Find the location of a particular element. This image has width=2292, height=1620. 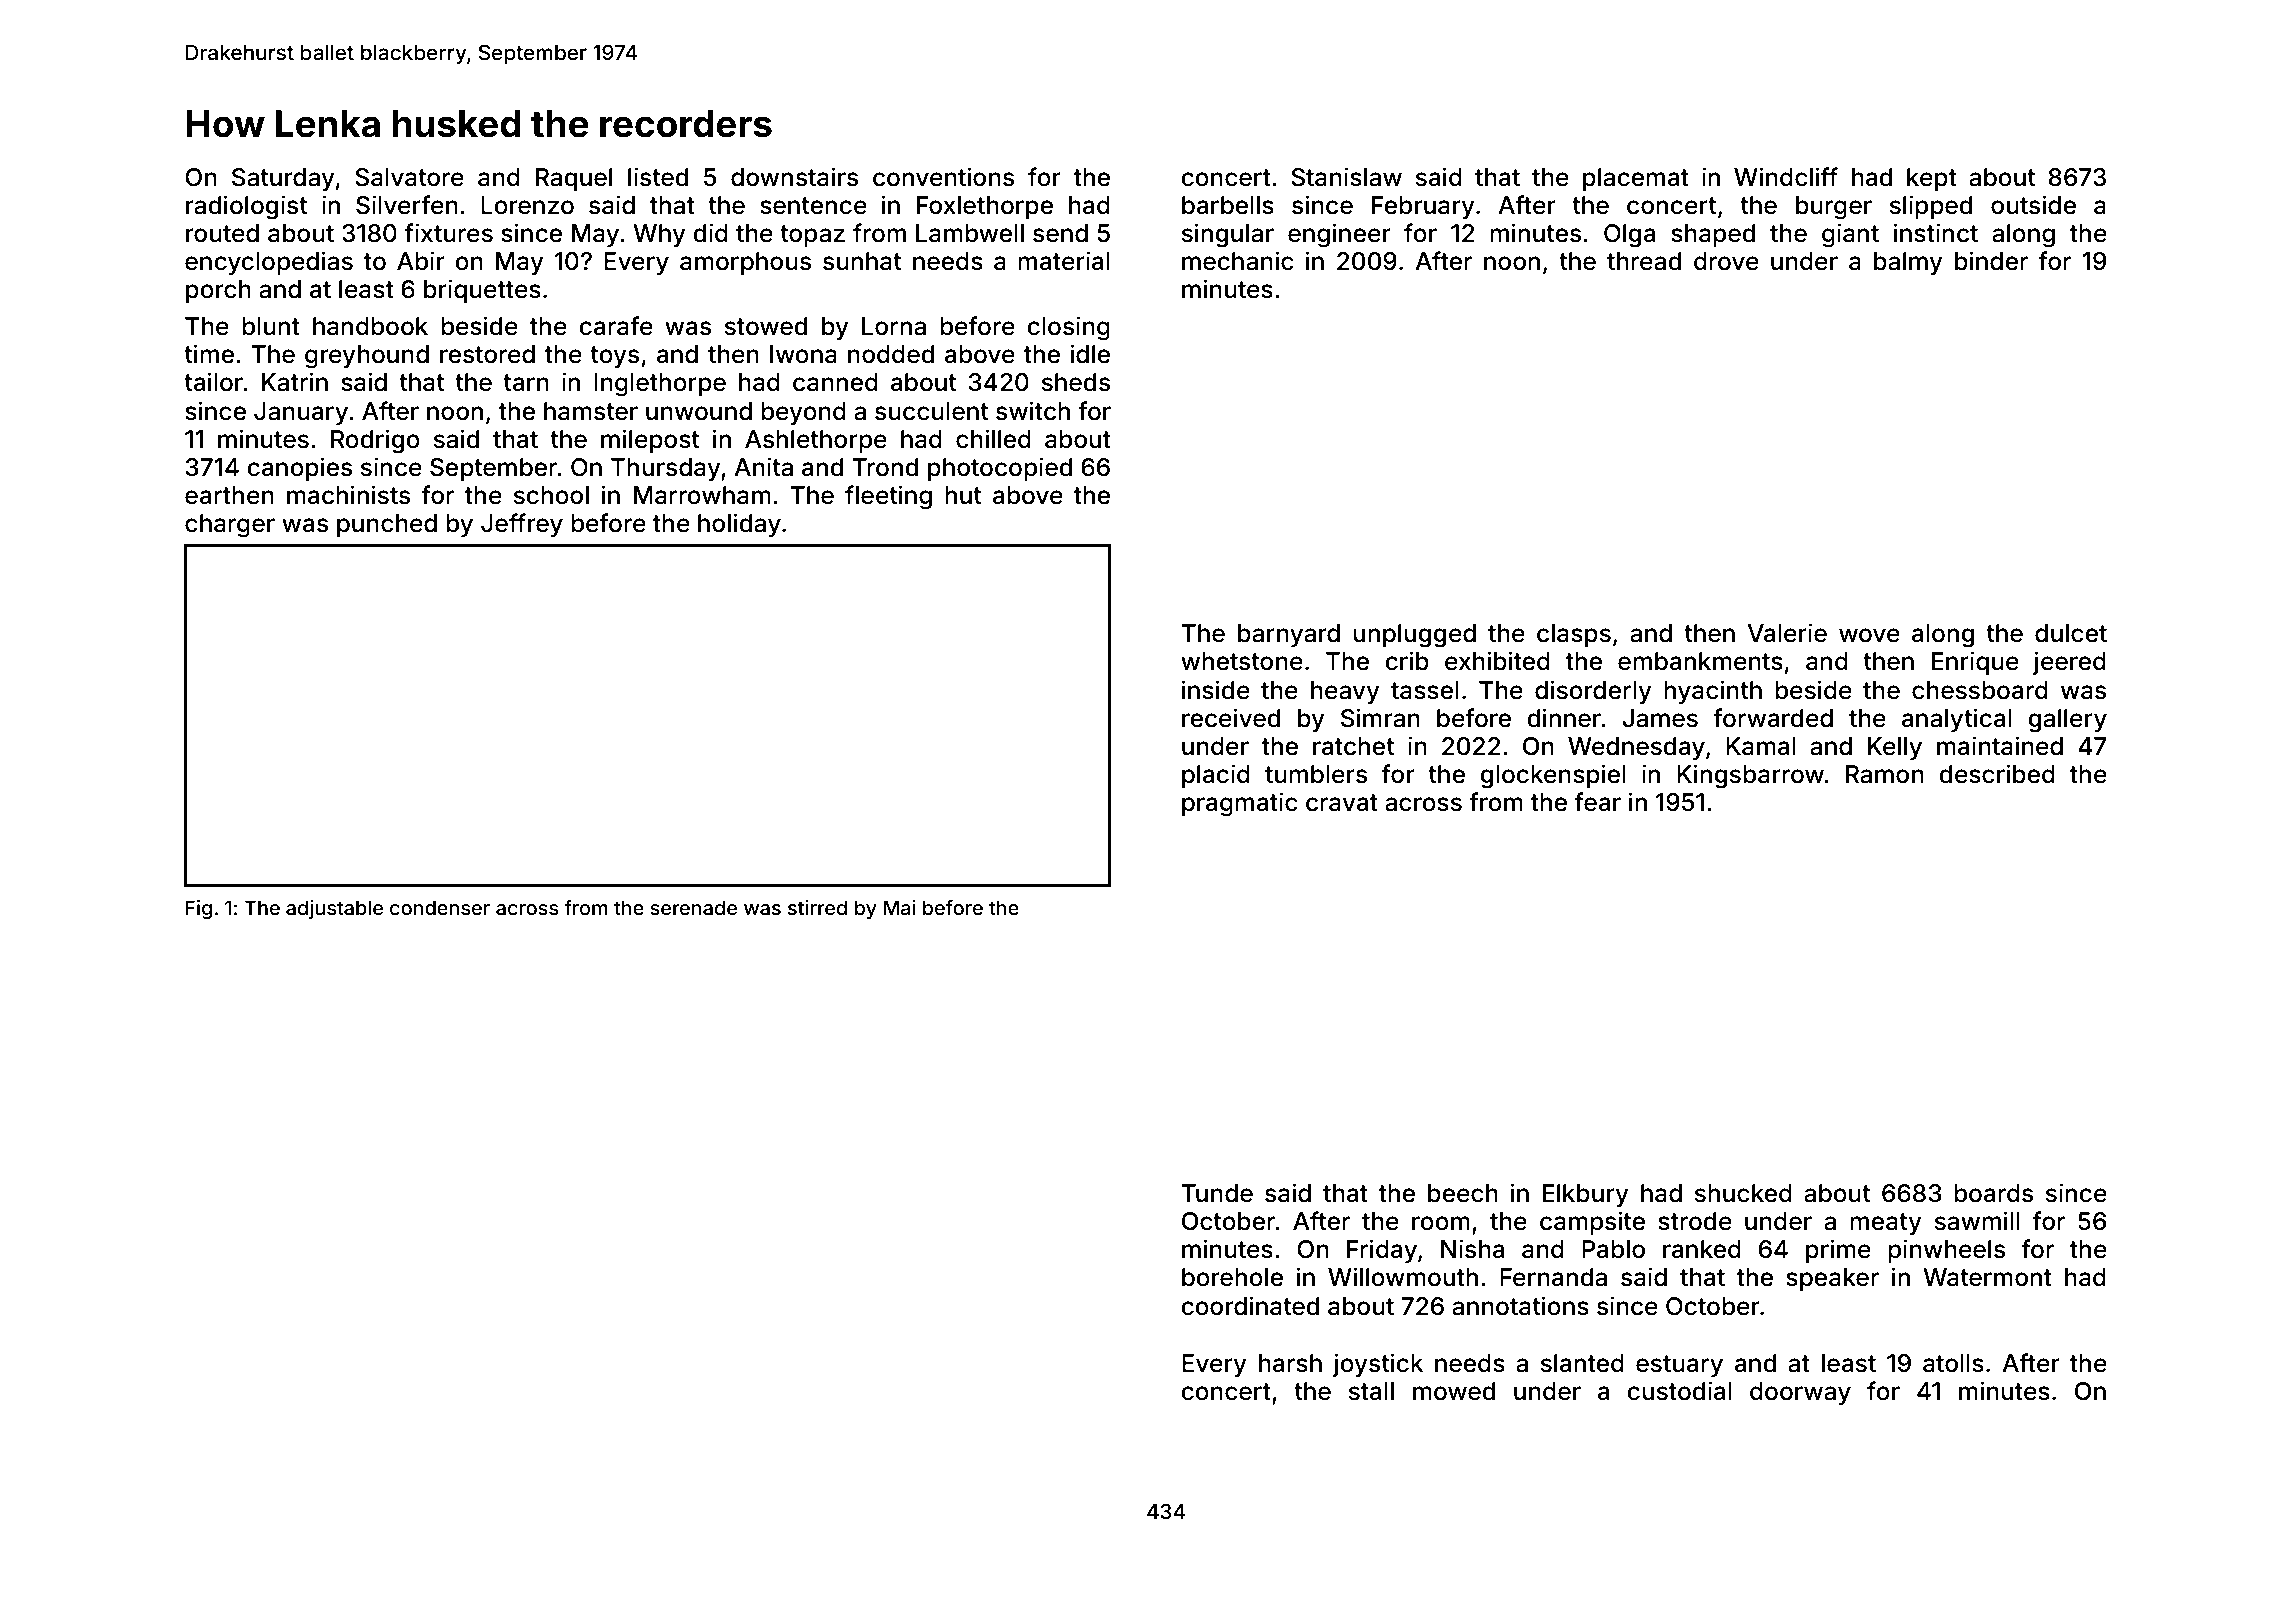

holiday is located at coordinates (739, 525).
